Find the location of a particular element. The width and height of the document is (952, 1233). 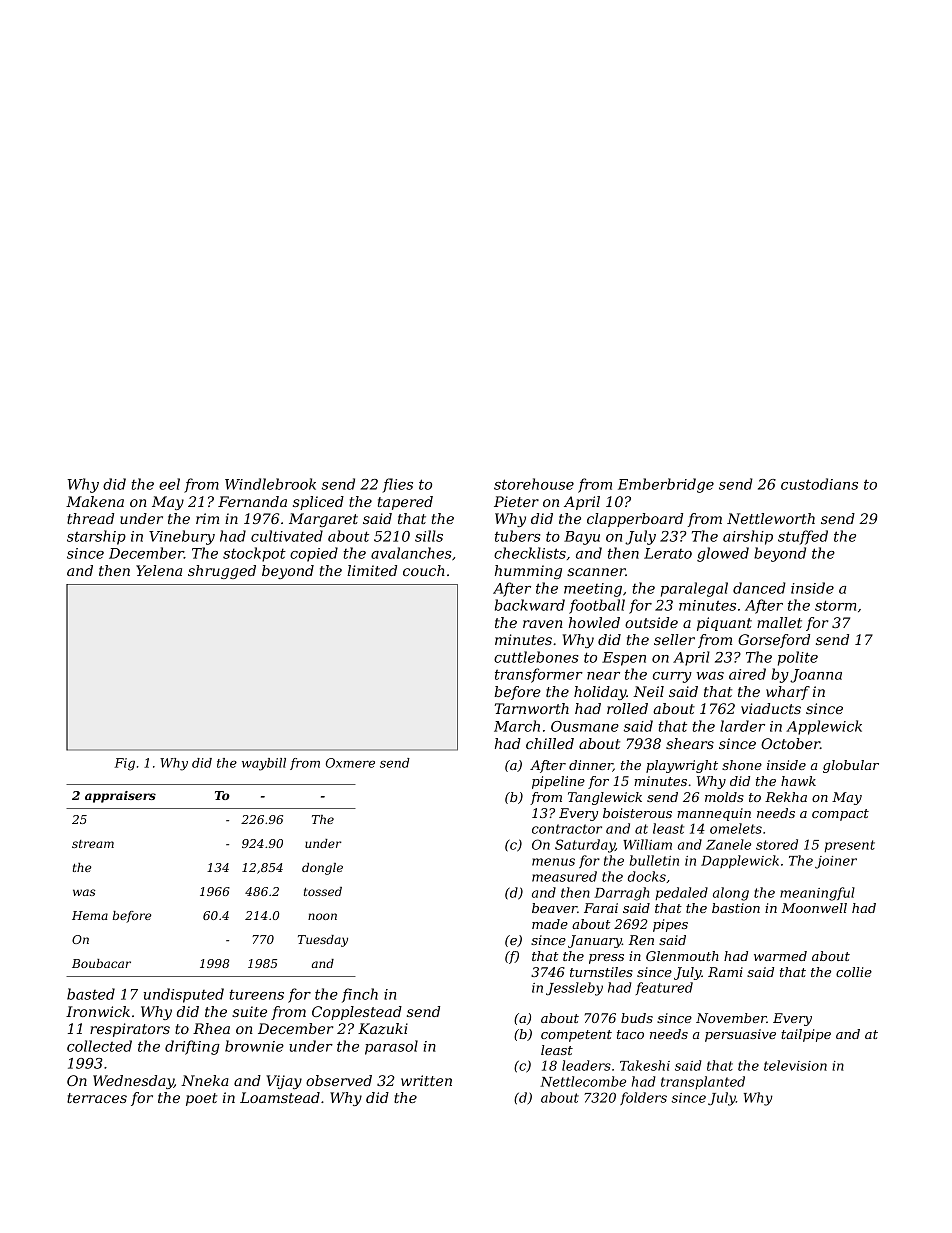

stockpot is located at coordinates (254, 554).
